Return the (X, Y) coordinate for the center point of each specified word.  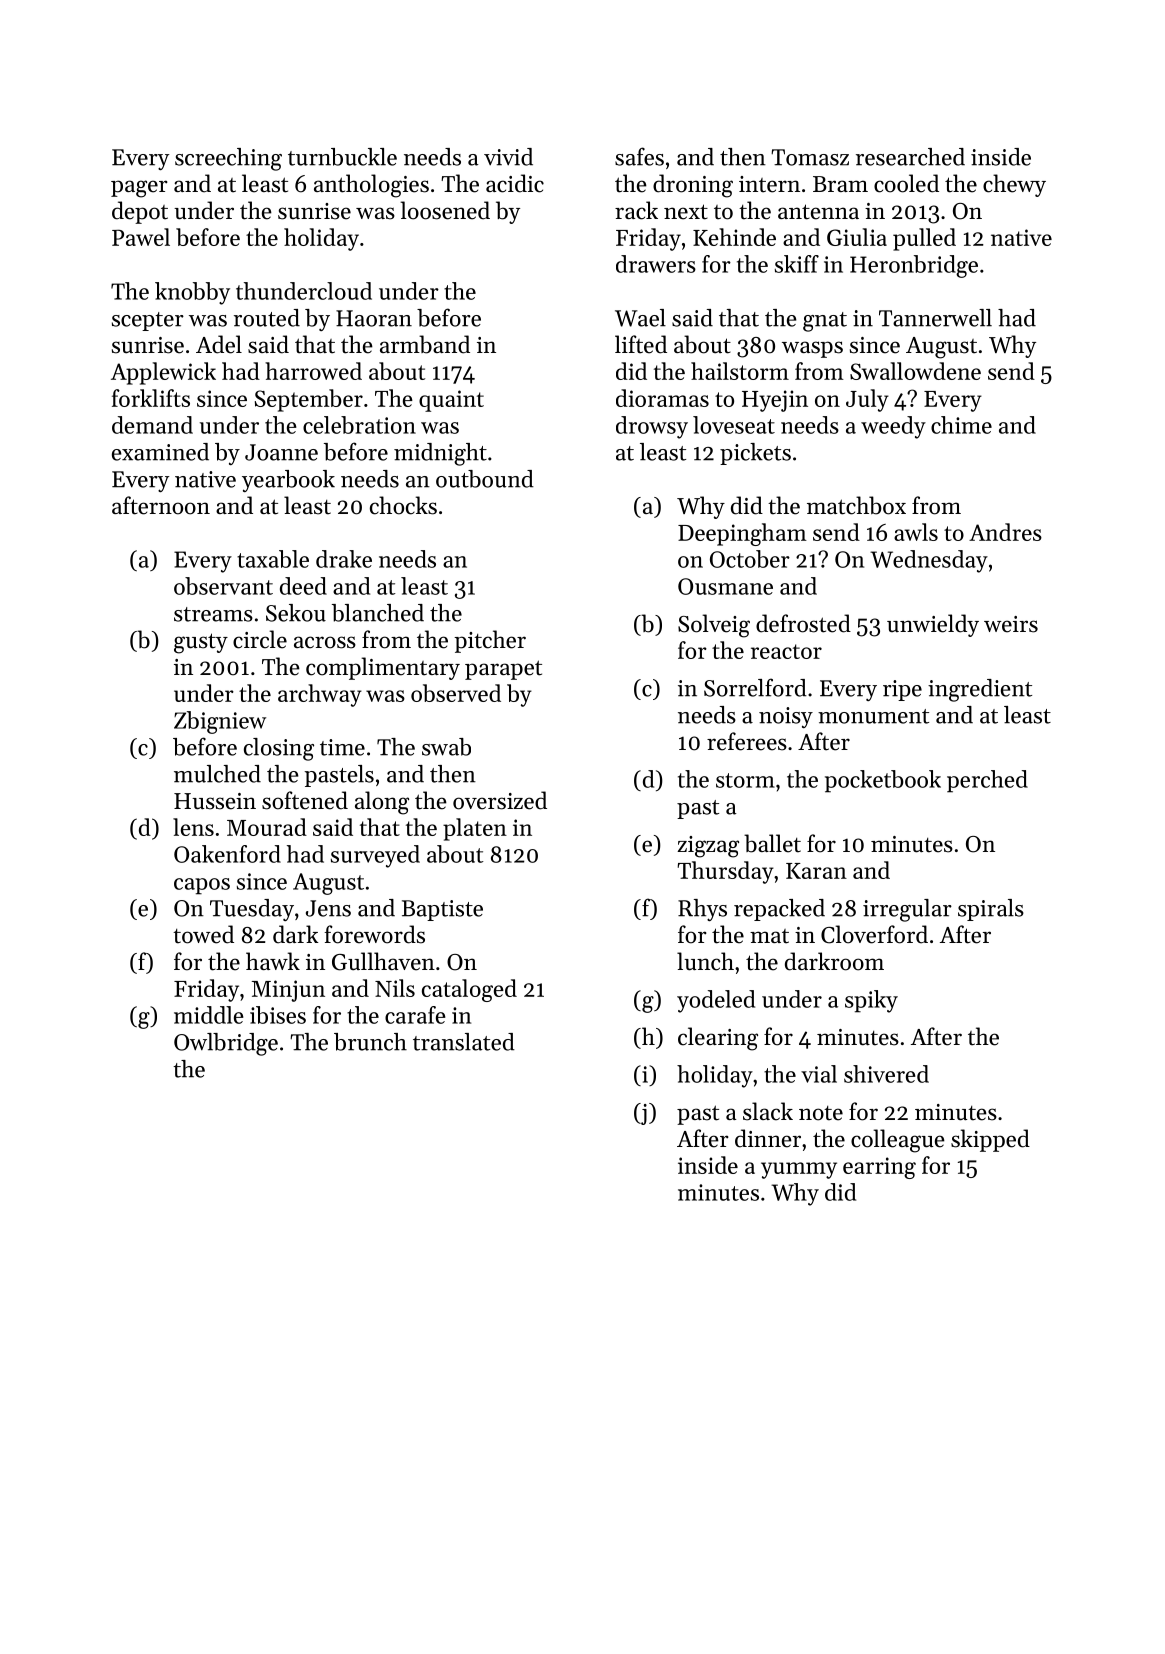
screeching (228, 159)
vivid (508, 157)
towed (203, 934)
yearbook (288, 481)
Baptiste (442, 910)
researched (910, 157)
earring (879, 1168)
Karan (816, 871)
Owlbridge (226, 1044)
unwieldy (933, 625)
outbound (485, 479)
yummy (799, 1170)
